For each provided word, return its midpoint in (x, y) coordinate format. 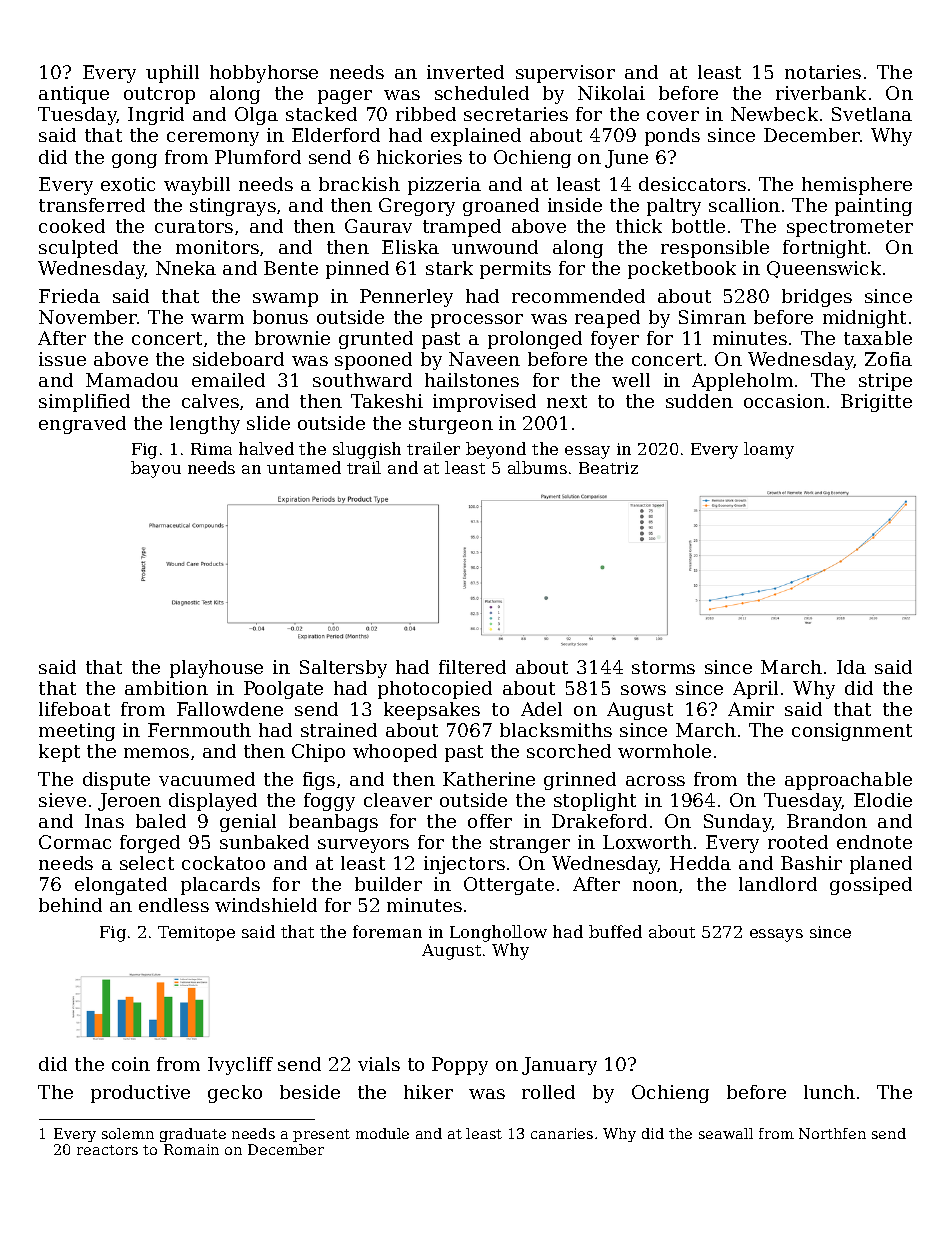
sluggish (367, 450)
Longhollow (498, 933)
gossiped (871, 886)
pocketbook (682, 270)
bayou (156, 469)
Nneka (186, 268)
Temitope (196, 933)
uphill (172, 74)
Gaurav (378, 226)
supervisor (565, 74)
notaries (823, 72)
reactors (107, 1150)
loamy (769, 450)
